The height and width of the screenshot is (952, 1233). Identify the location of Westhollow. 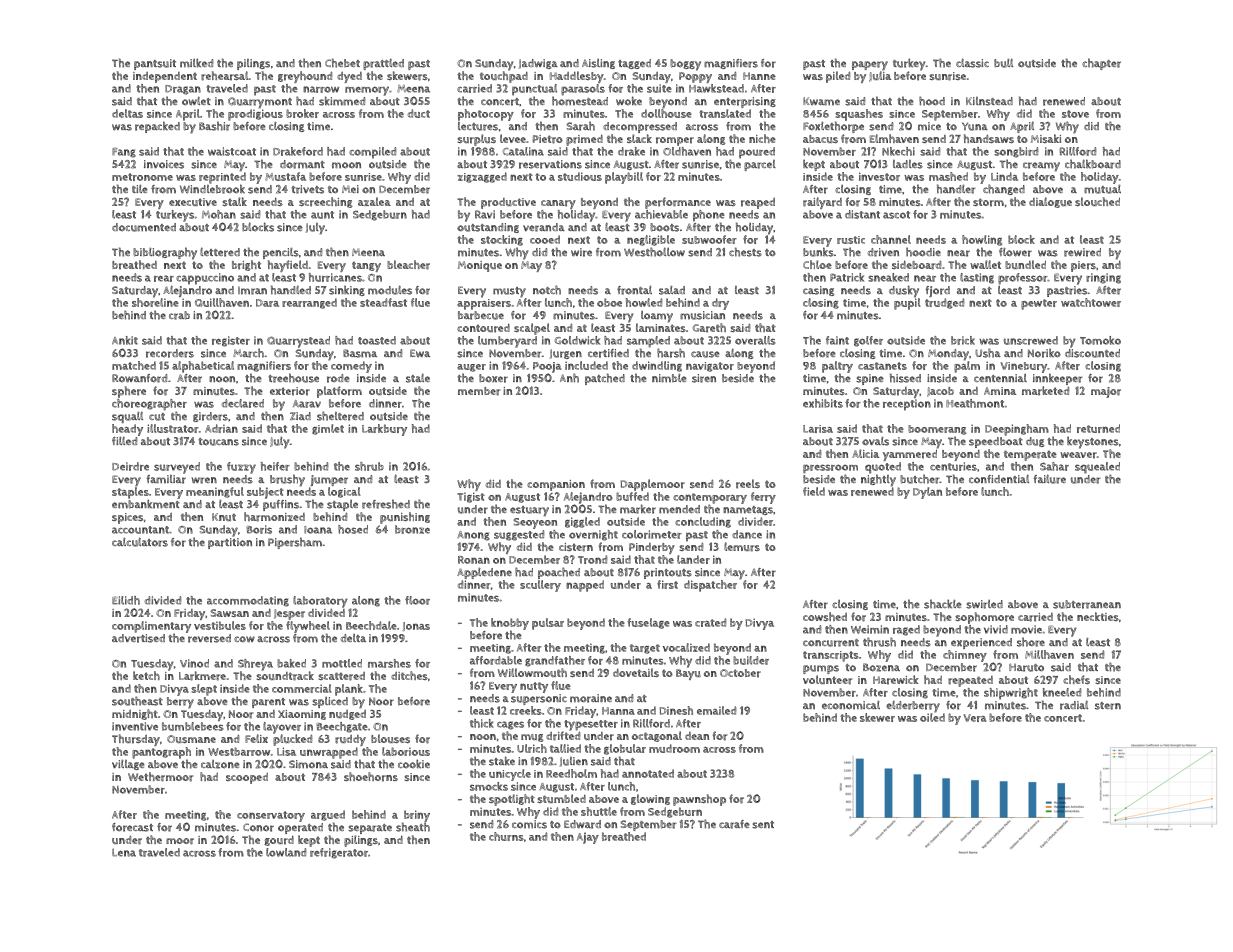
(654, 252).
